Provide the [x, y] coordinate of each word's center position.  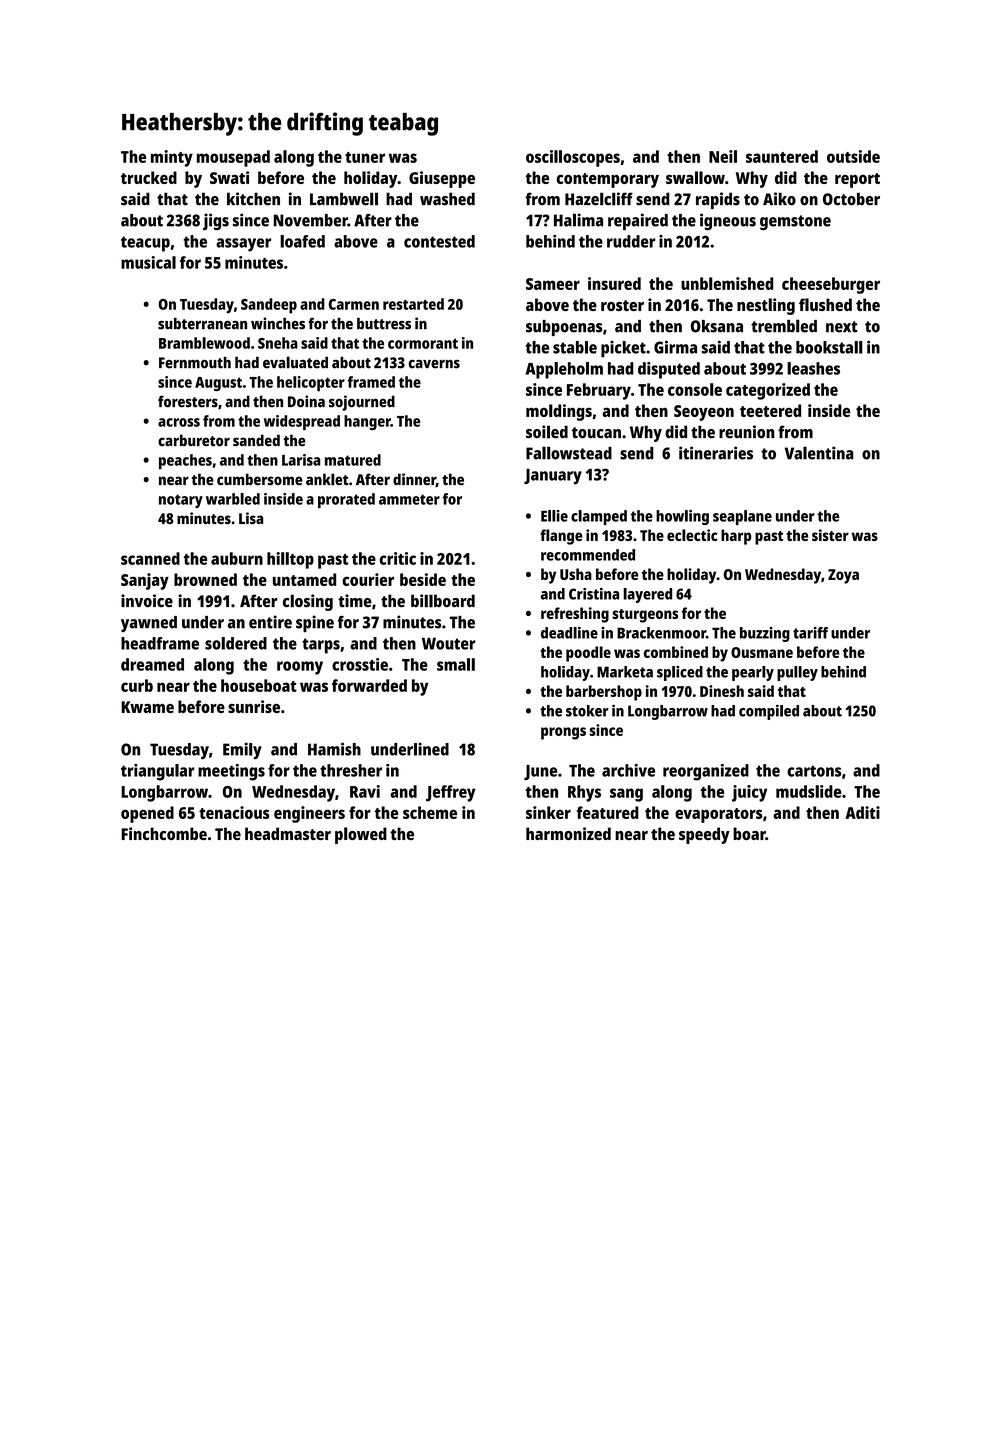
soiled [547, 432]
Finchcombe [164, 833]
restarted [413, 304]
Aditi [862, 812]
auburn [237, 558]
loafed [302, 241]
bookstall [829, 347]
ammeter [409, 499]
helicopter [311, 384]
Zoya [843, 576]
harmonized [568, 833]
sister [830, 535]
